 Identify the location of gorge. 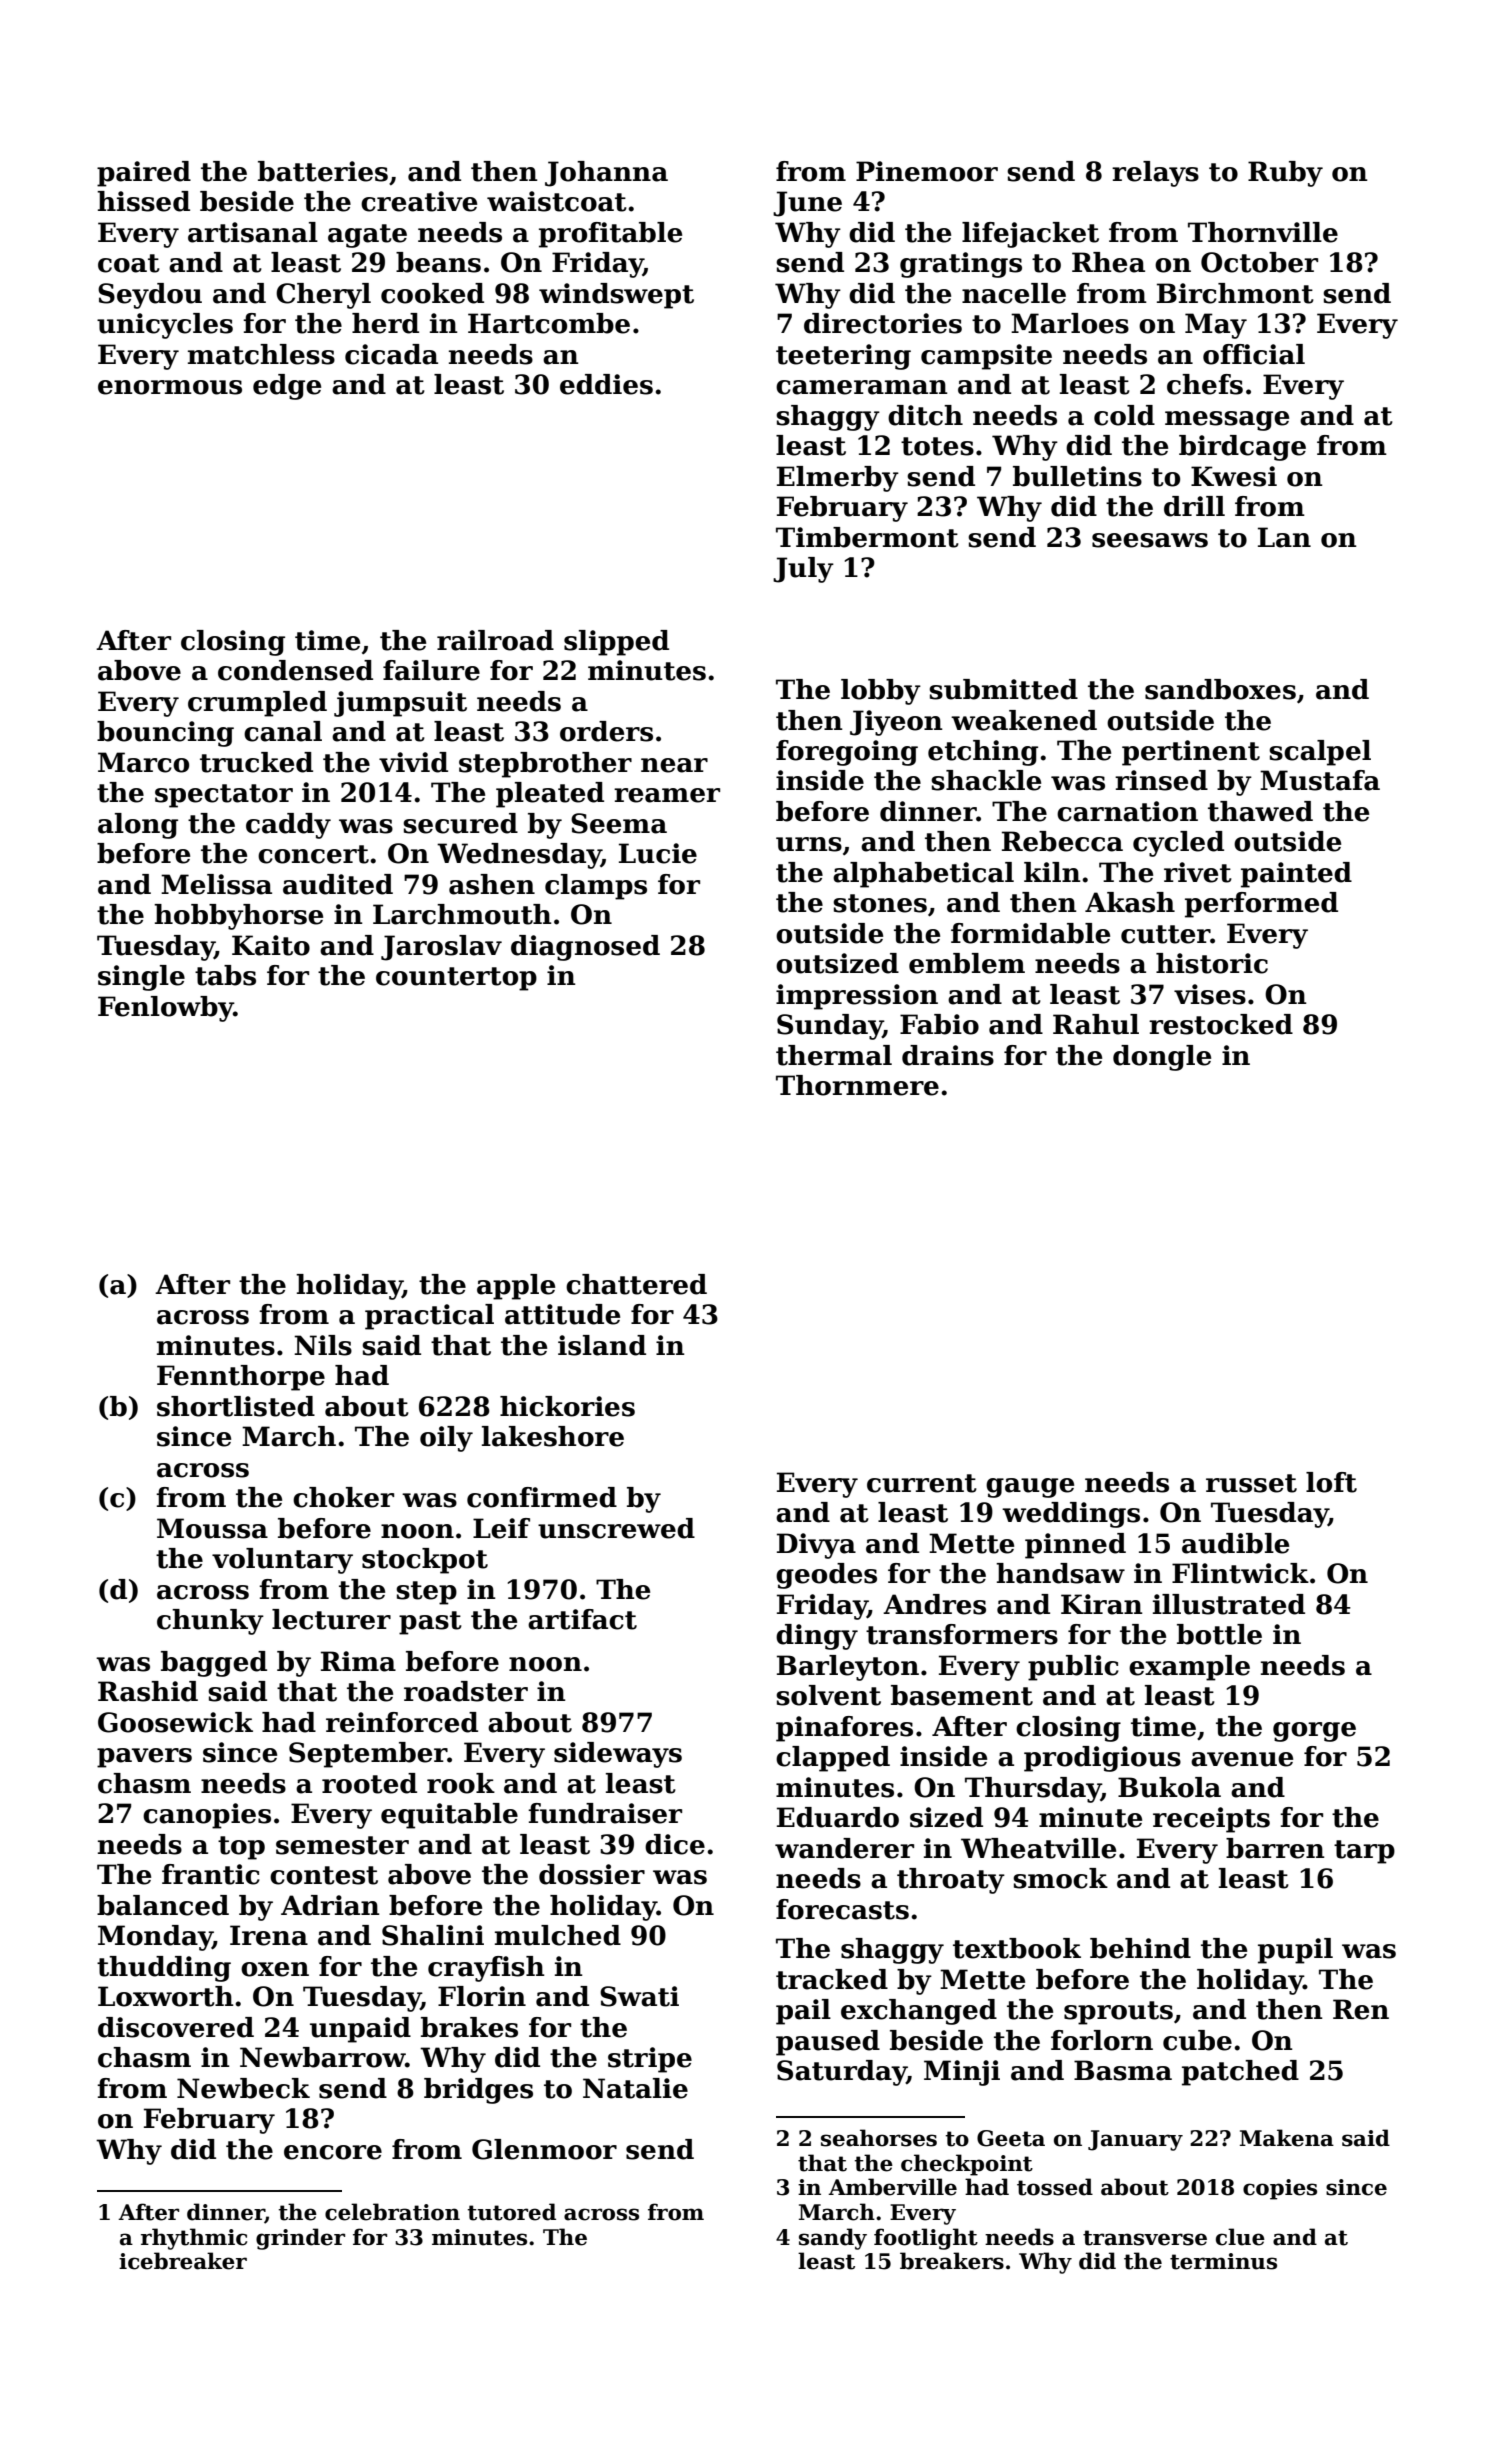
(1314, 1732).
